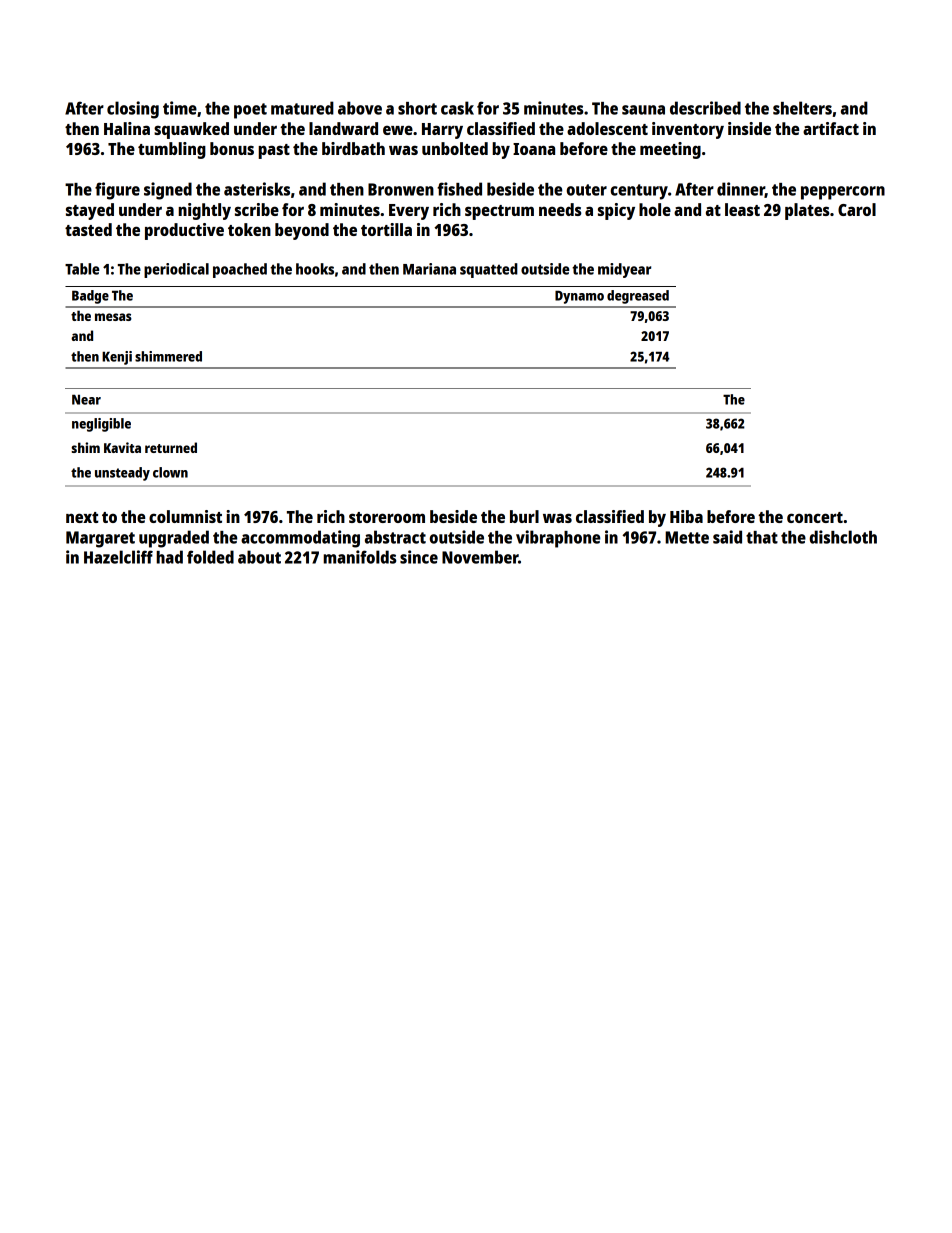 This screenshot has height=1233, width=952. I want to click on dishcloth, so click(843, 537).
